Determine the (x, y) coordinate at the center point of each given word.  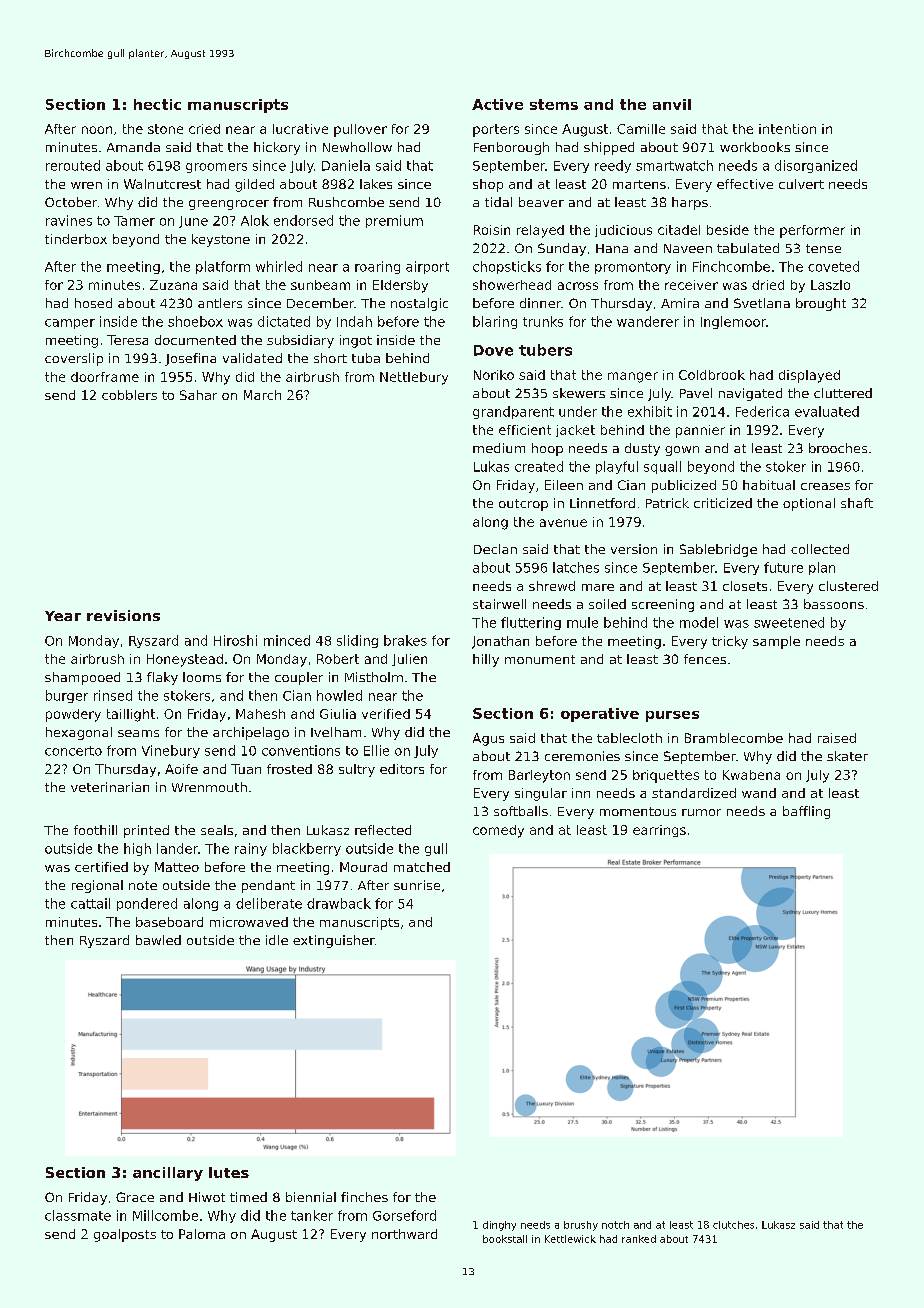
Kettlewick (570, 1239)
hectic (157, 104)
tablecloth (629, 738)
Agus (488, 739)
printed (146, 831)
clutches (733, 1225)
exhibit (650, 411)
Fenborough (511, 148)
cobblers (129, 395)
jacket (575, 431)
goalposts (125, 1235)
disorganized (816, 166)
